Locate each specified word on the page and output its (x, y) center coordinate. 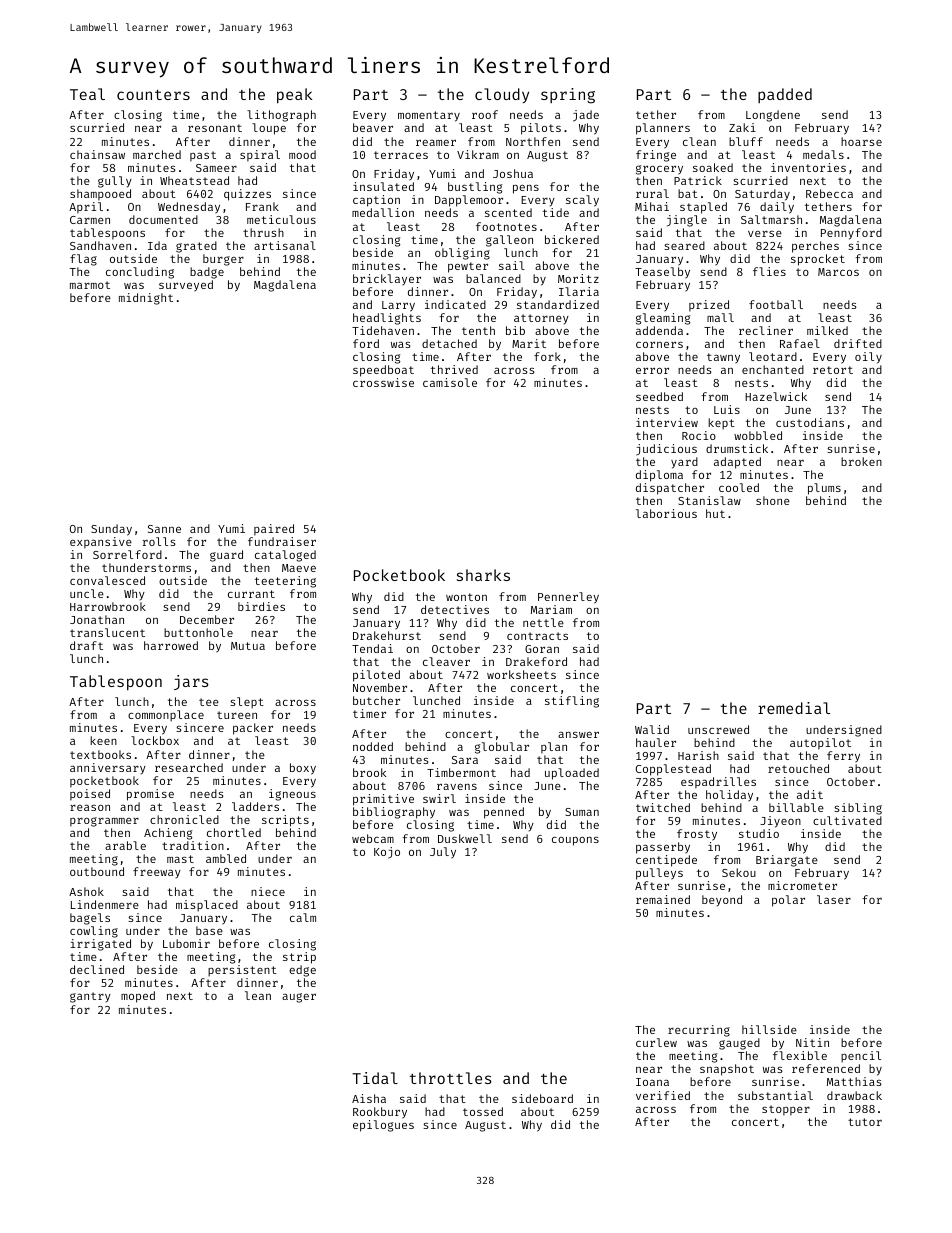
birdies (261, 606)
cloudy (502, 95)
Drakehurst (387, 635)
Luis (727, 409)
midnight (146, 299)
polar (788, 901)
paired (274, 530)
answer (578, 735)
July (443, 853)
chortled (234, 832)
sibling (858, 809)
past (203, 156)
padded (785, 95)
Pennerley (568, 598)
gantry (90, 997)
